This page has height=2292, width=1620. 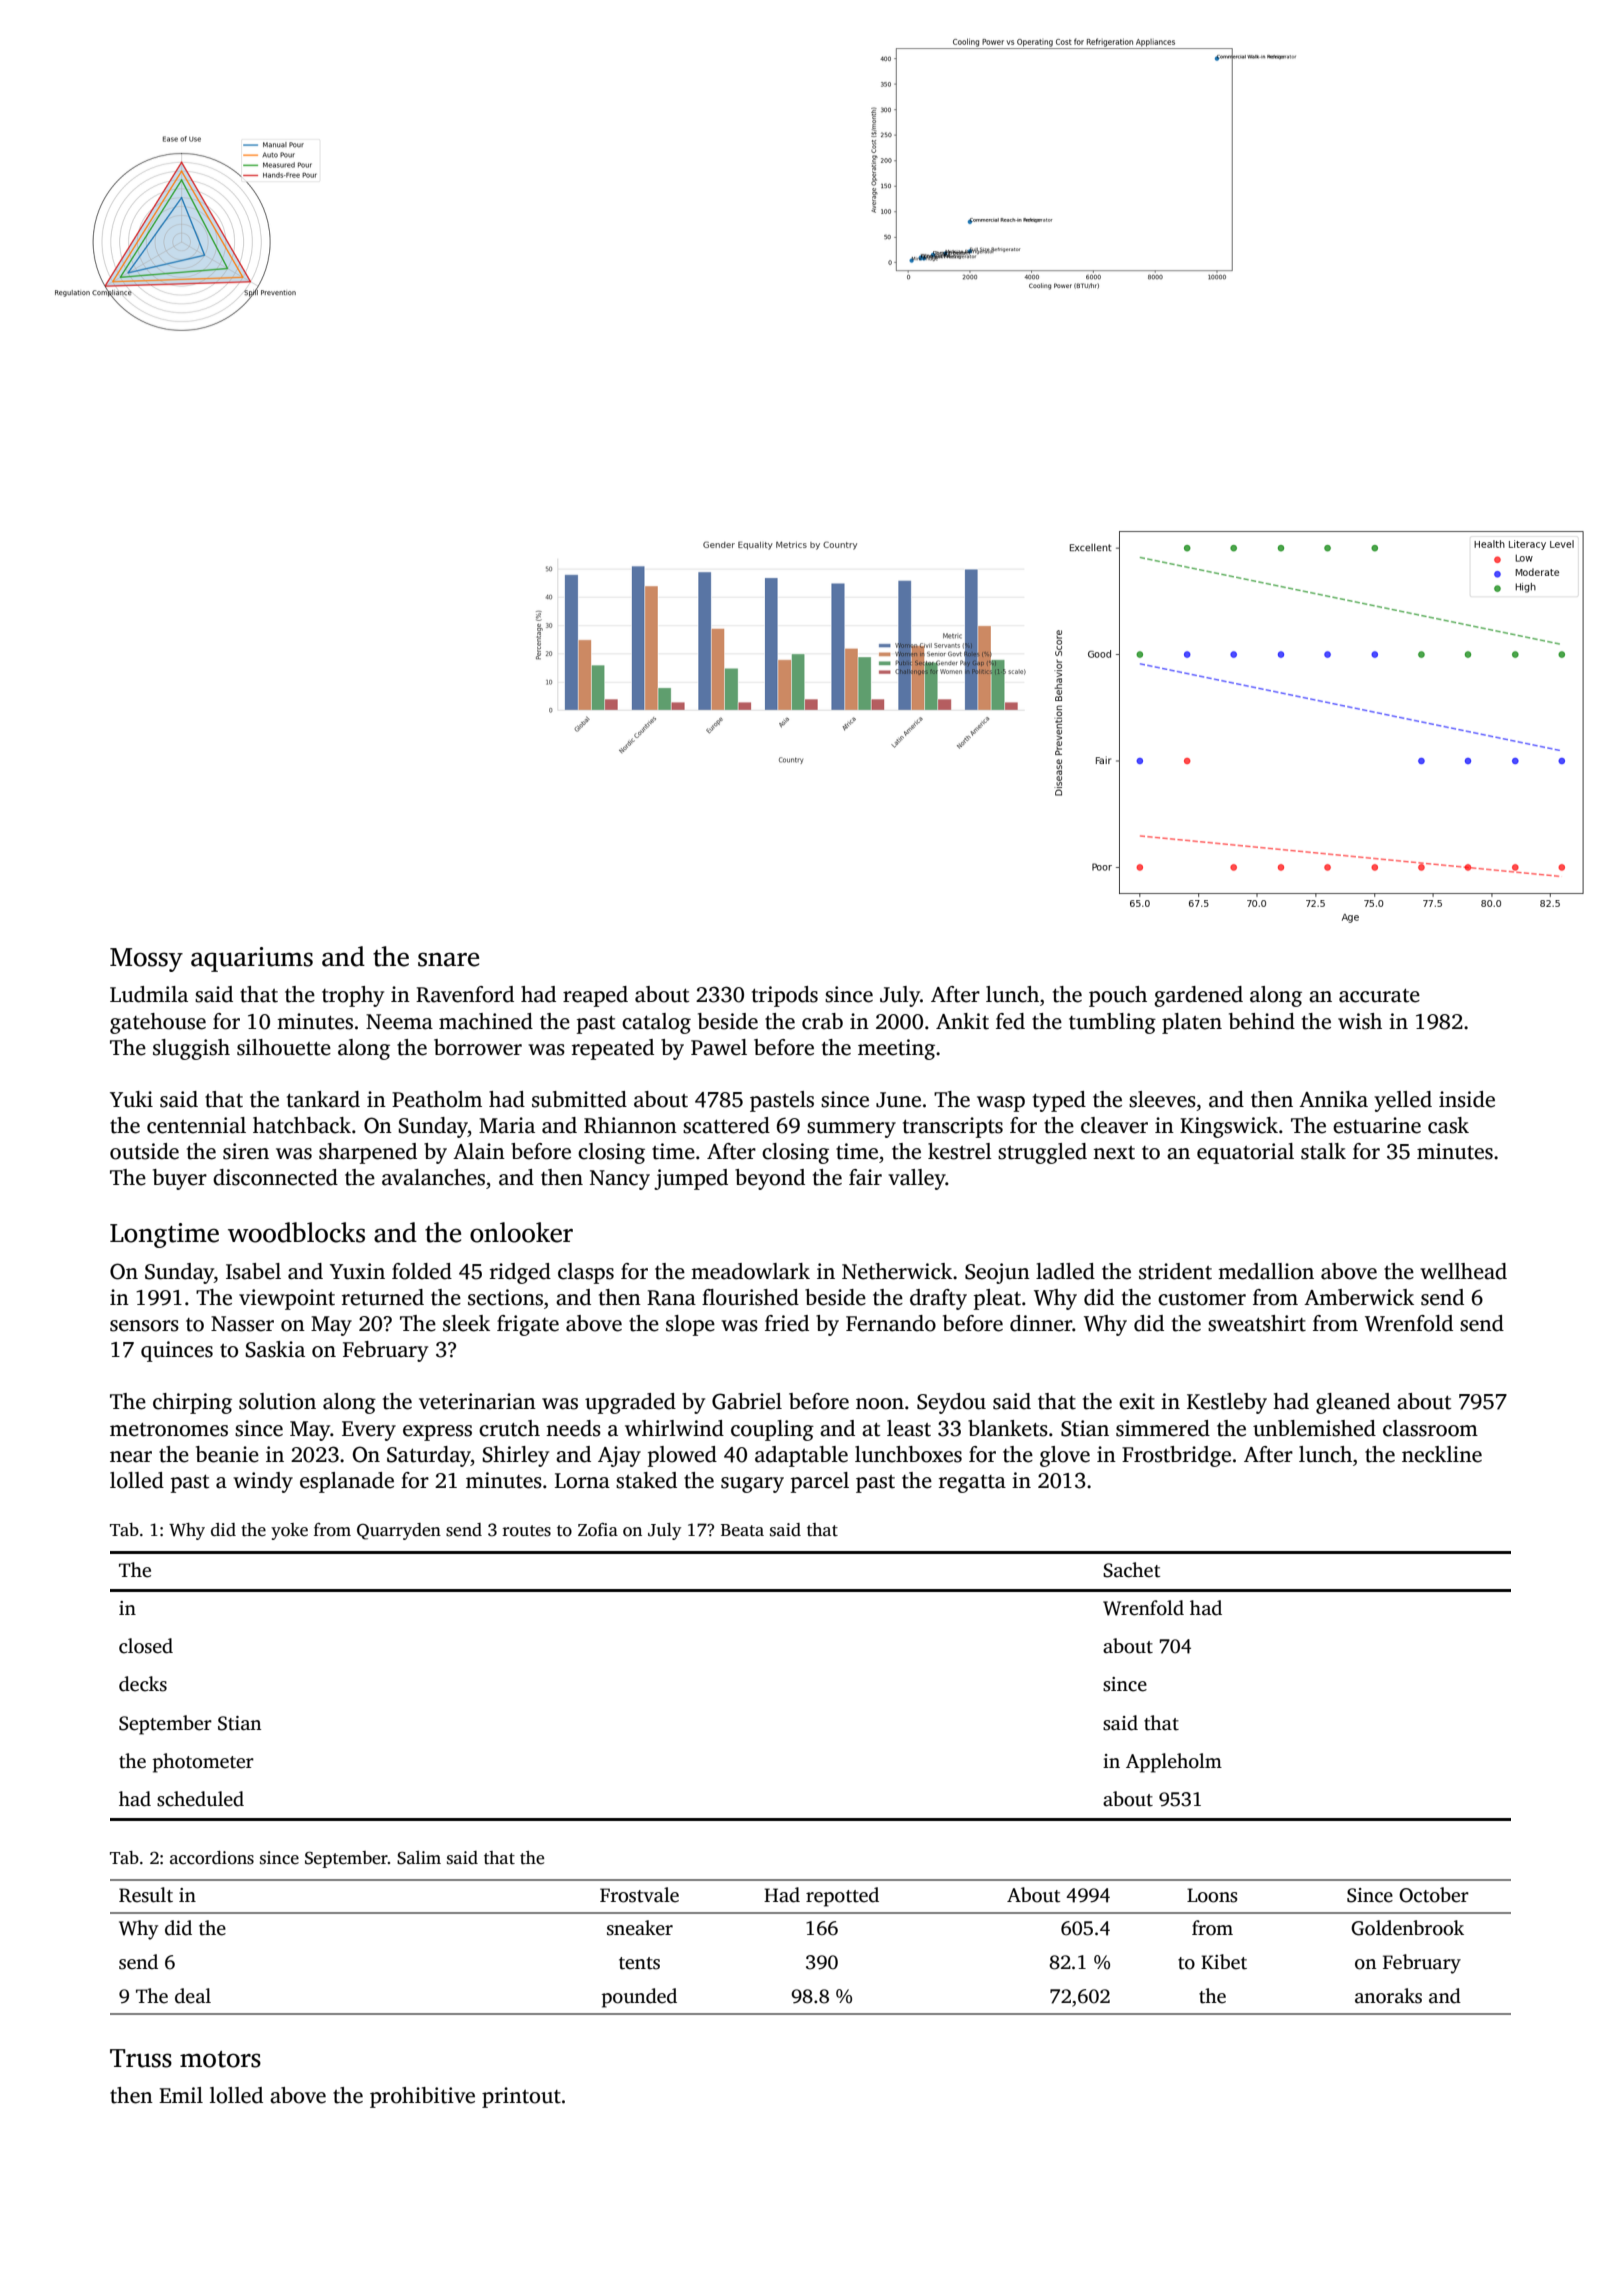 What do you see at coordinates (146, 1646) in the page?
I see `closed` at bounding box center [146, 1646].
